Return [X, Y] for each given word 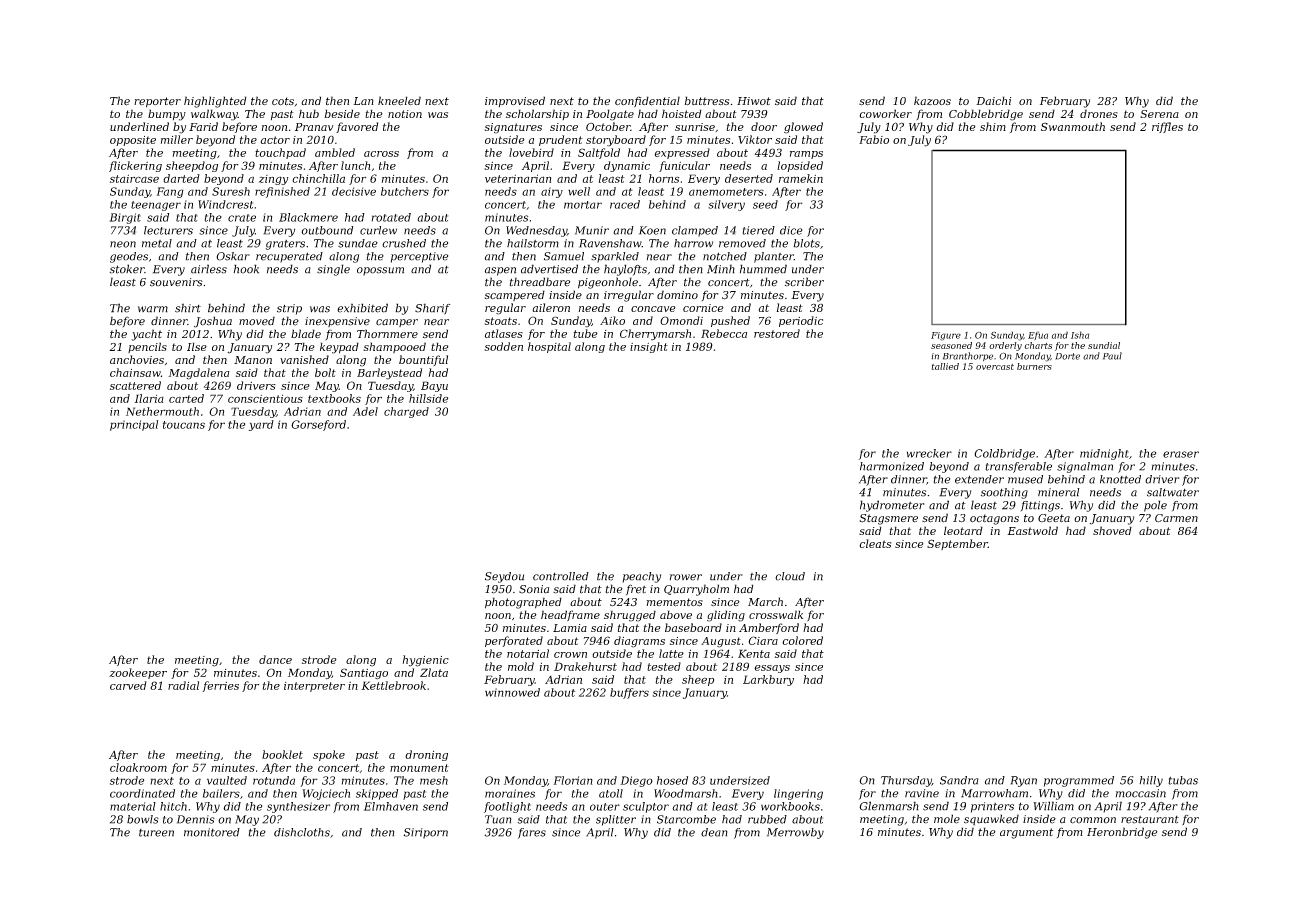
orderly [1005, 346]
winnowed [512, 692]
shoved [1112, 530]
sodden [503, 346]
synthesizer [298, 807]
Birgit [125, 218]
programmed [1079, 781]
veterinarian [518, 178]
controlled [561, 576]
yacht [147, 335]
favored [357, 127]
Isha [1080, 335]
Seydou [504, 577]
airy [552, 192]
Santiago [364, 674]
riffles [1167, 127]
